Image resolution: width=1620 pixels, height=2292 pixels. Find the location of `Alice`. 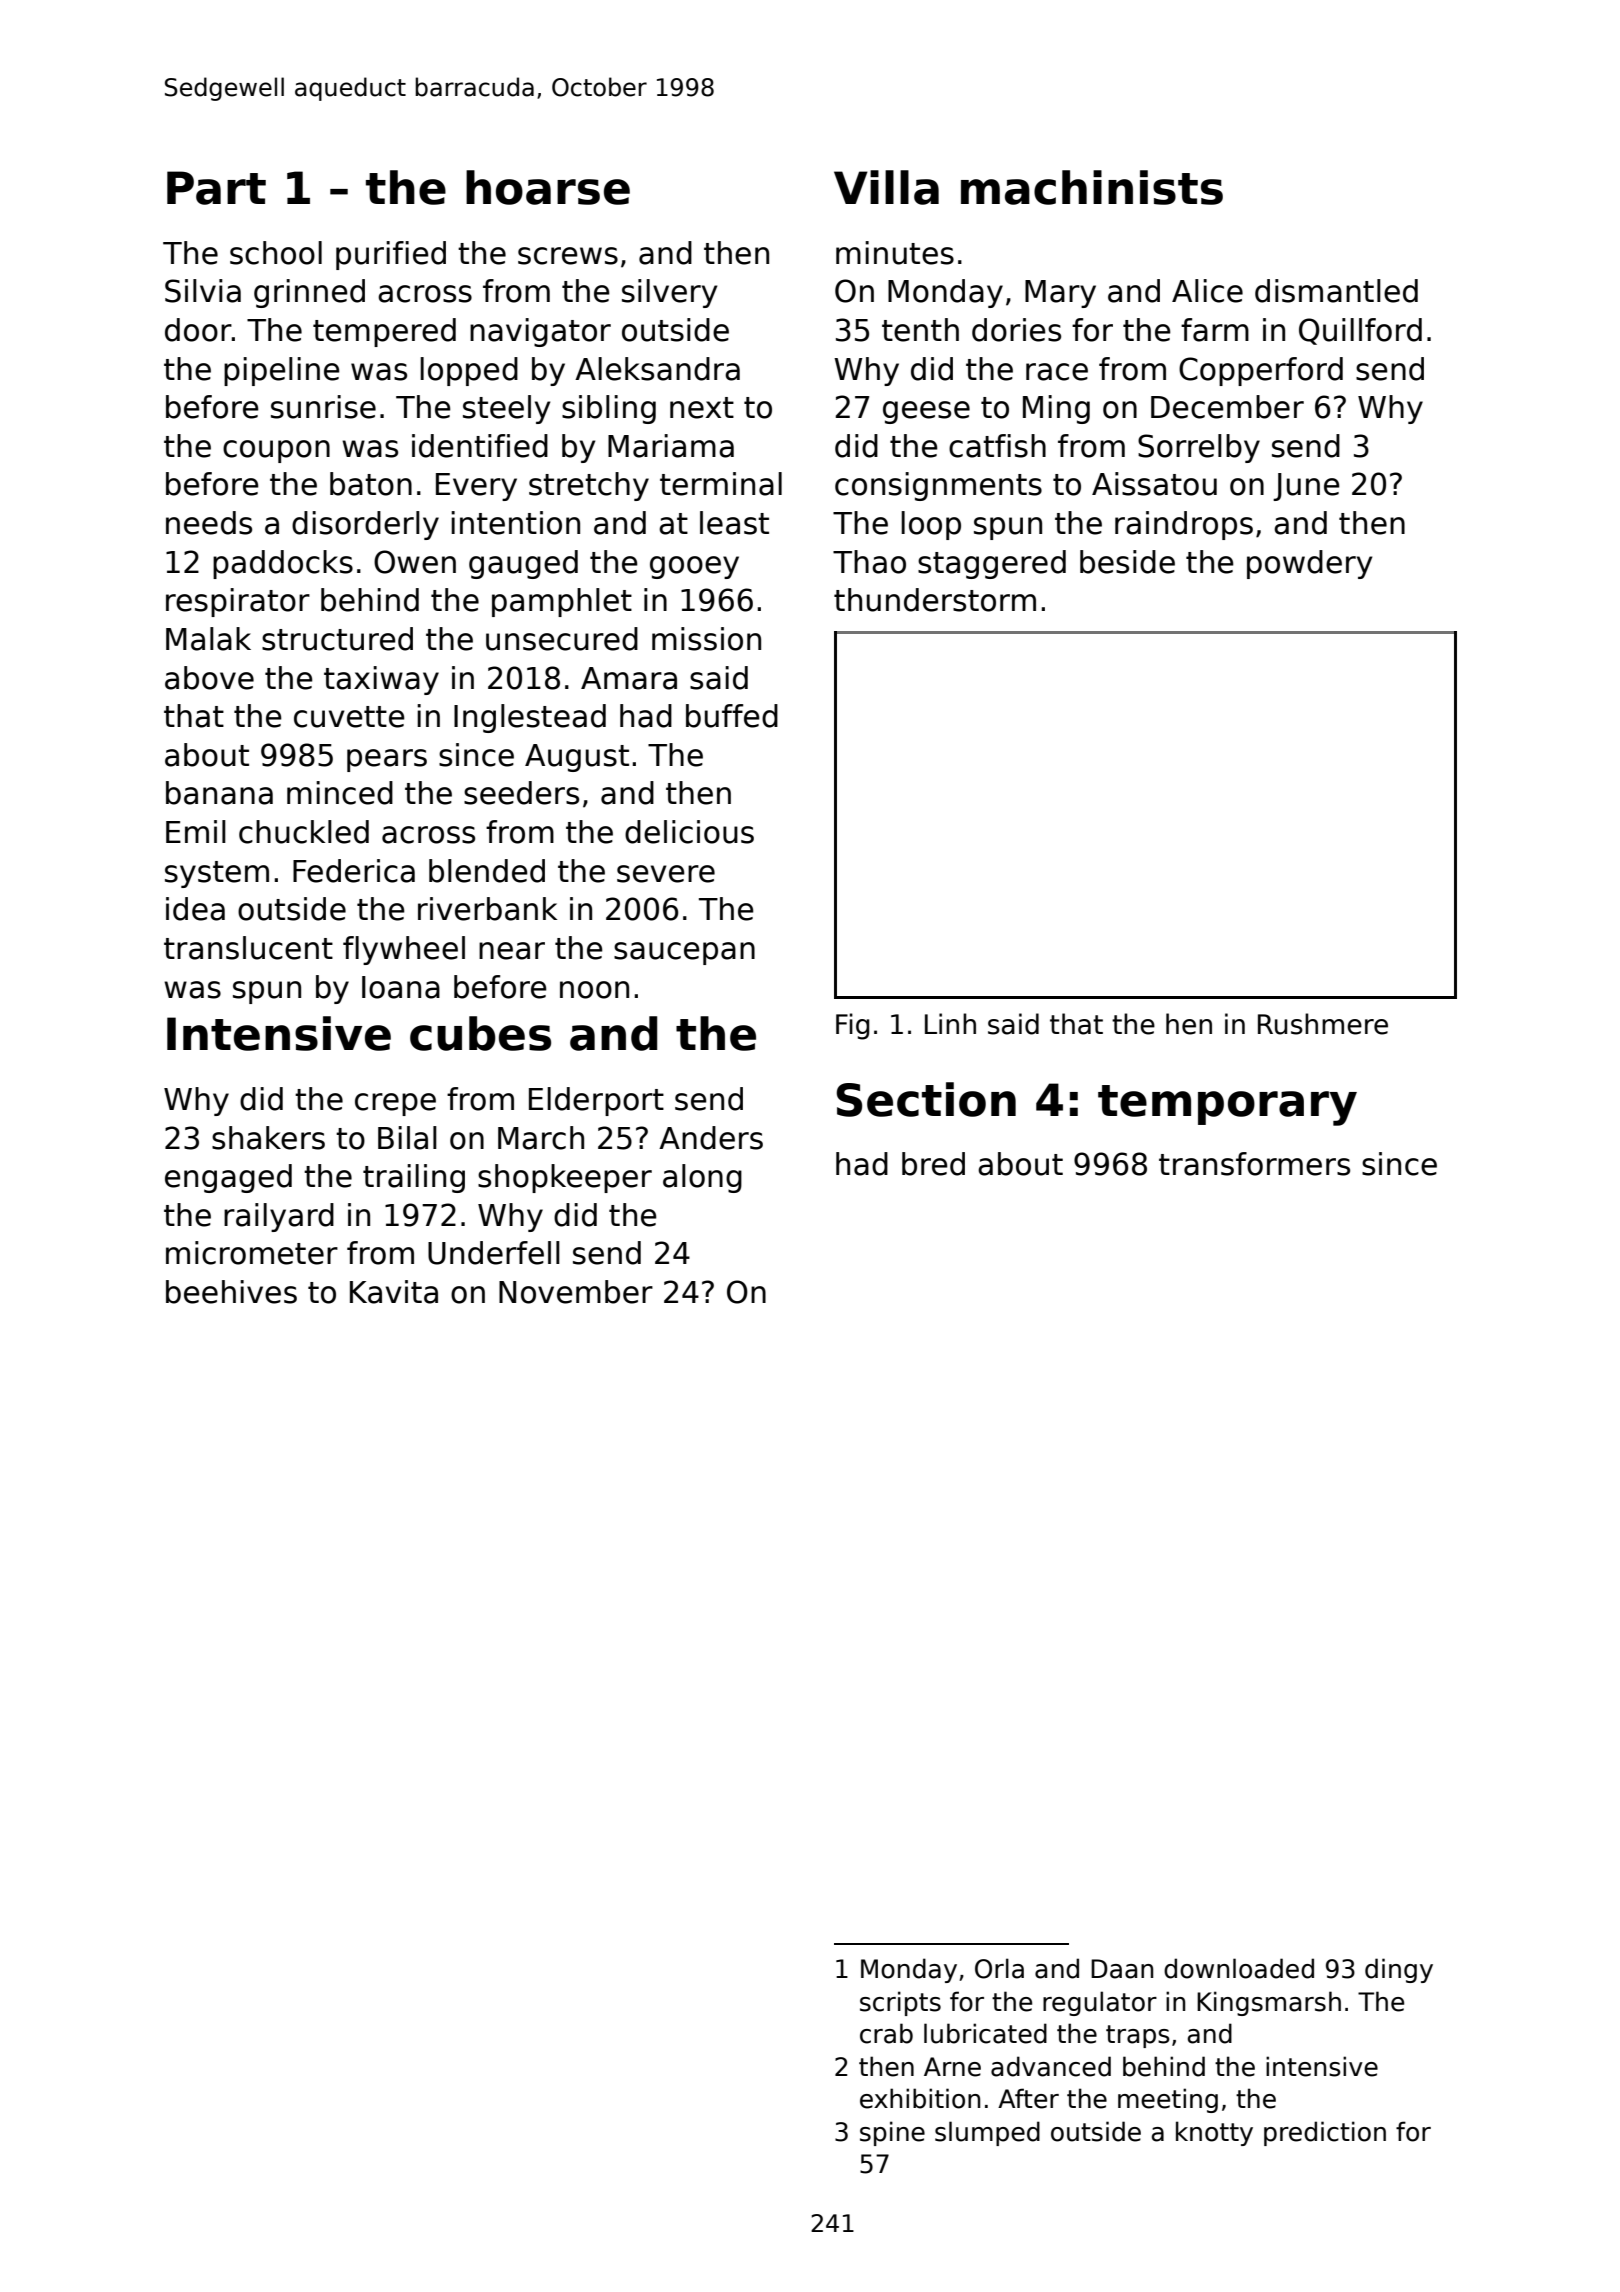

Alice is located at coordinates (1207, 291).
